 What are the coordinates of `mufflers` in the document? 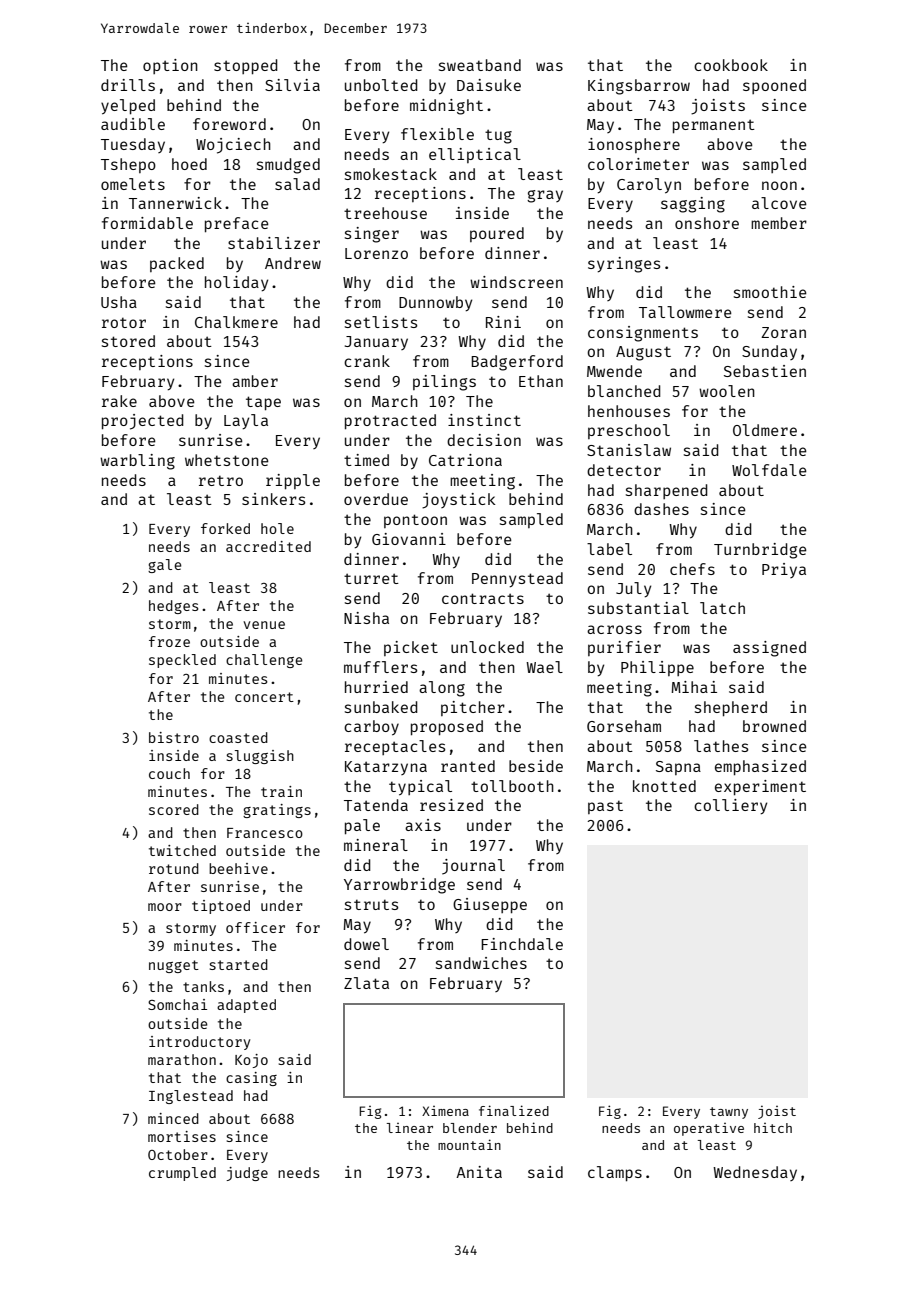 It's located at (380, 667).
